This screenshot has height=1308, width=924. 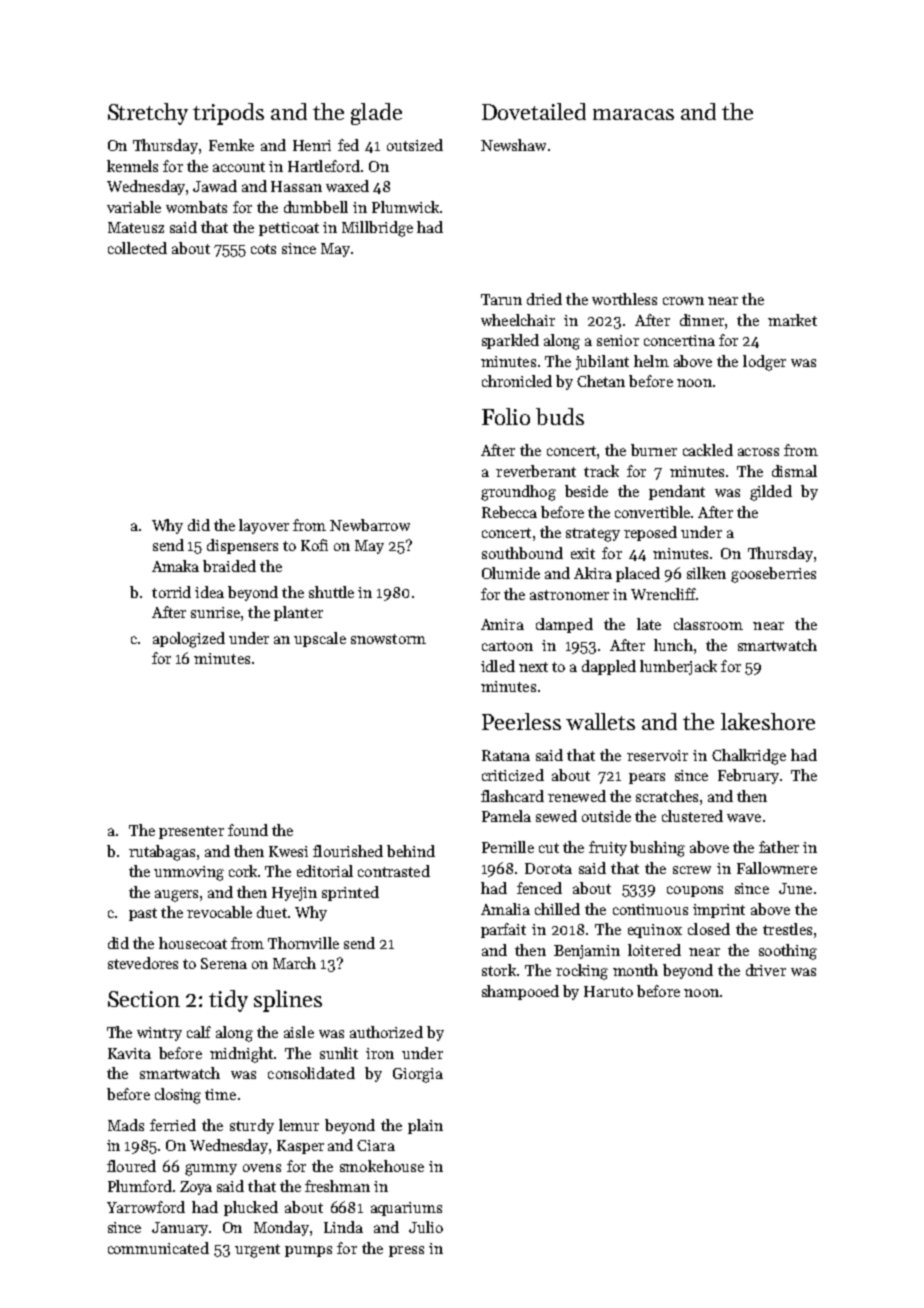 I want to click on Plumwick, so click(x=405, y=207).
